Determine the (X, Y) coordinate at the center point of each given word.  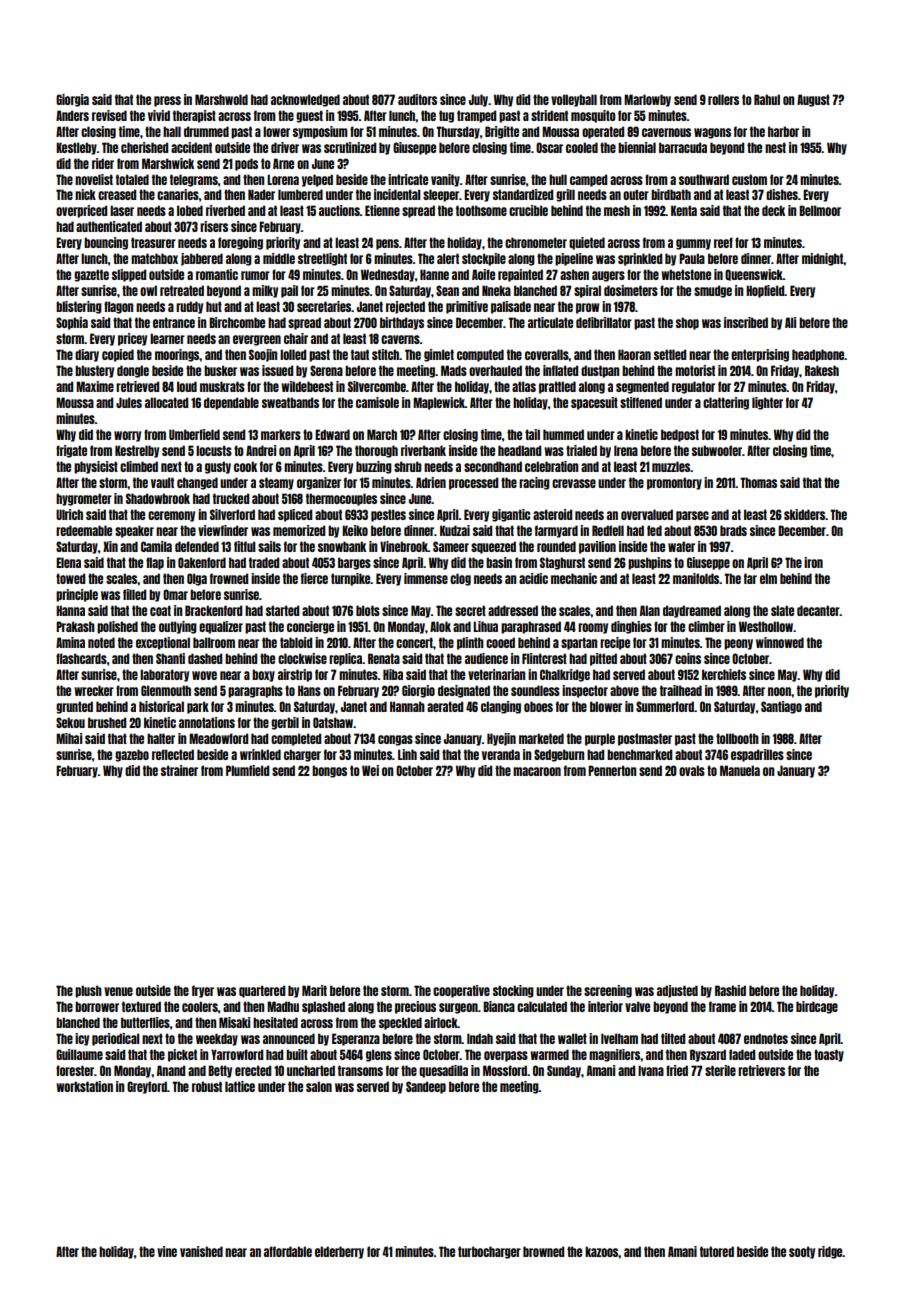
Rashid (730, 990)
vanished (201, 1251)
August (813, 100)
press (167, 101)
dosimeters (631, 290)
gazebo (132, 755)
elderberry (339, 1252)
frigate (71, 451)
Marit (314, 990)
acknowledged (305, 100)
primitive (467, 307)
